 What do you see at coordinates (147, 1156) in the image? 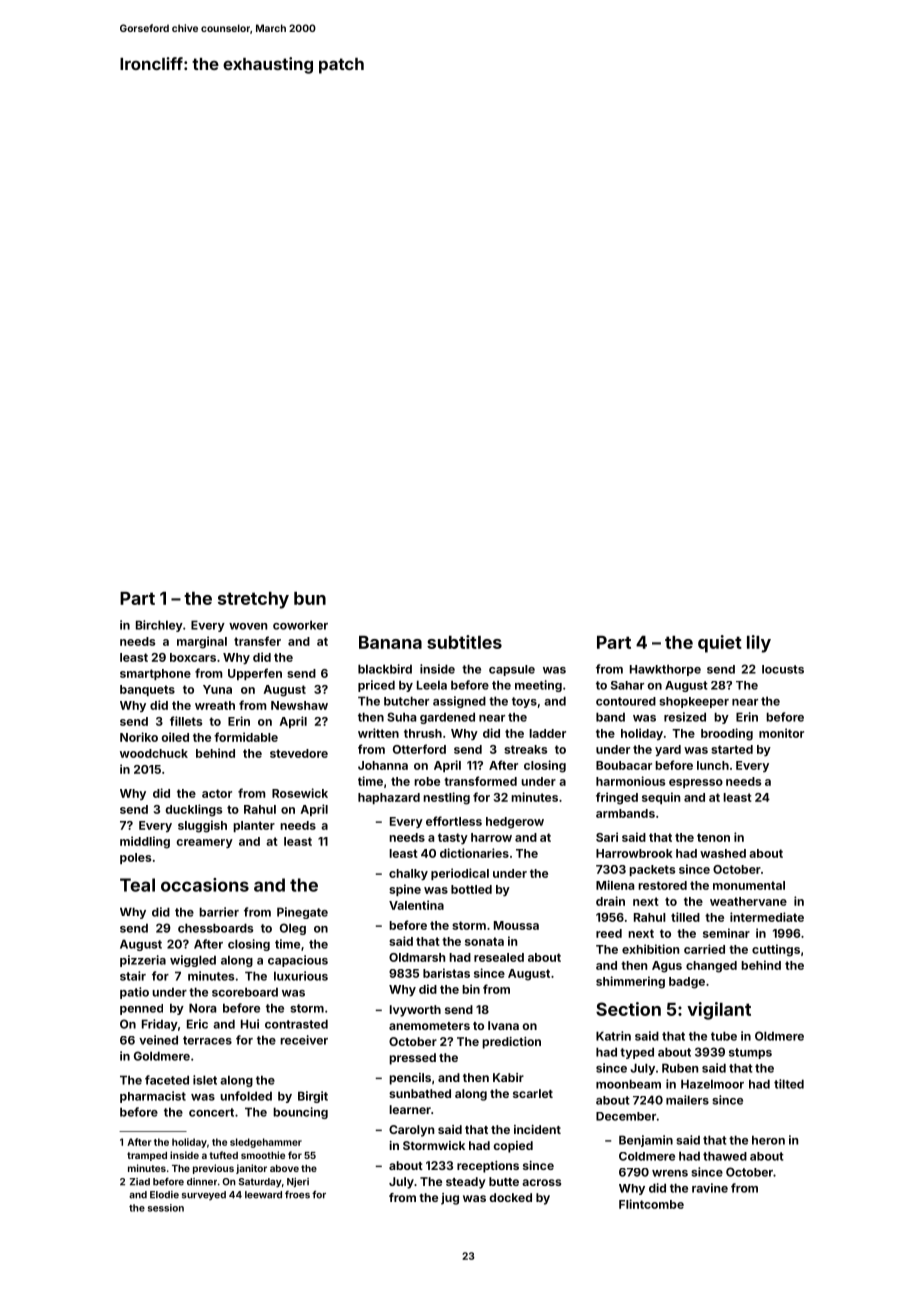
I see `tramped` at bounding box center [147, 1156].
